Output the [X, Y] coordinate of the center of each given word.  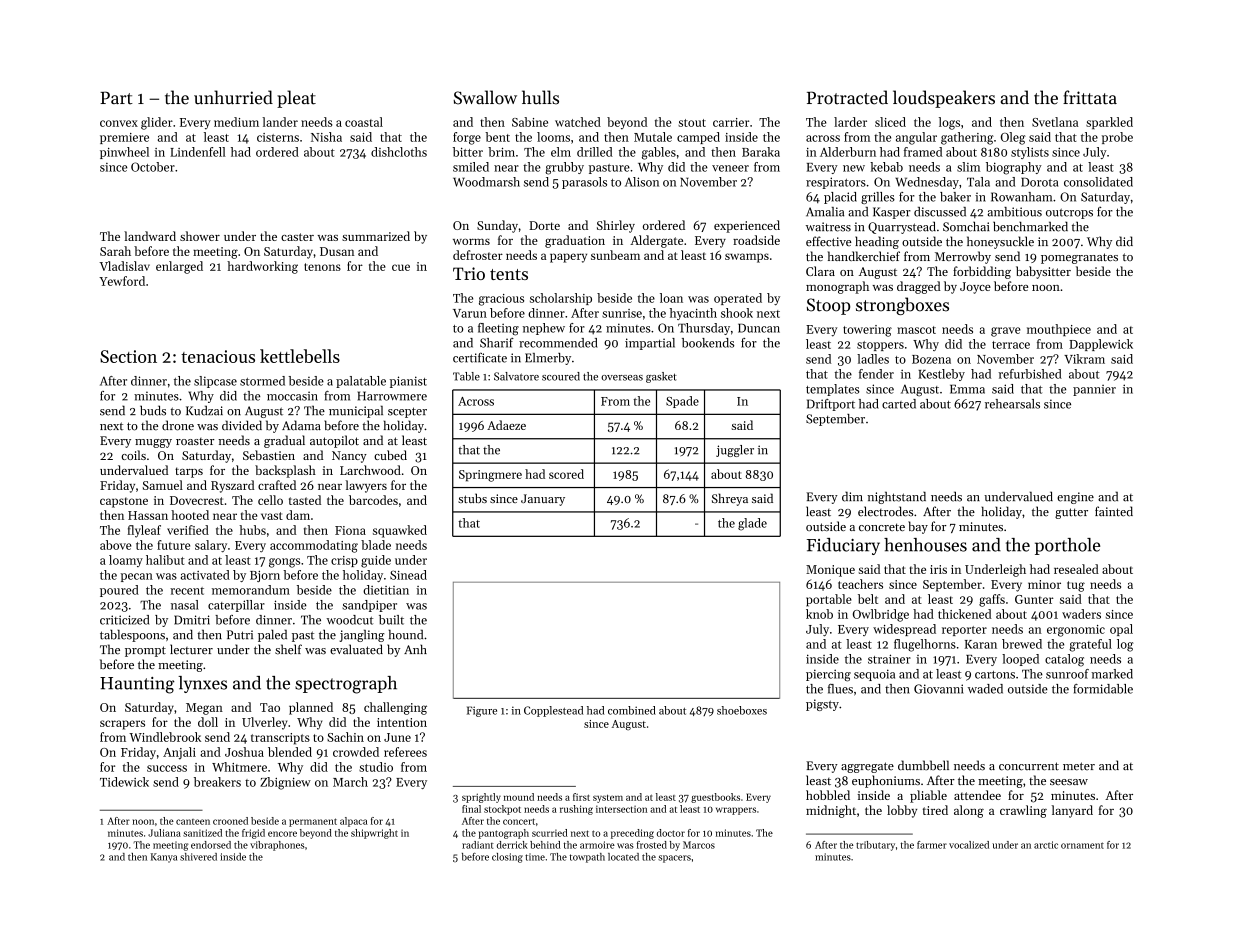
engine [1075, 498]
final [471, 809]
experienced [747, 226]
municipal [356, 411]
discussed [940, 212]
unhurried [233, 97]
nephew [544, 329]
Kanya [164, 858]
